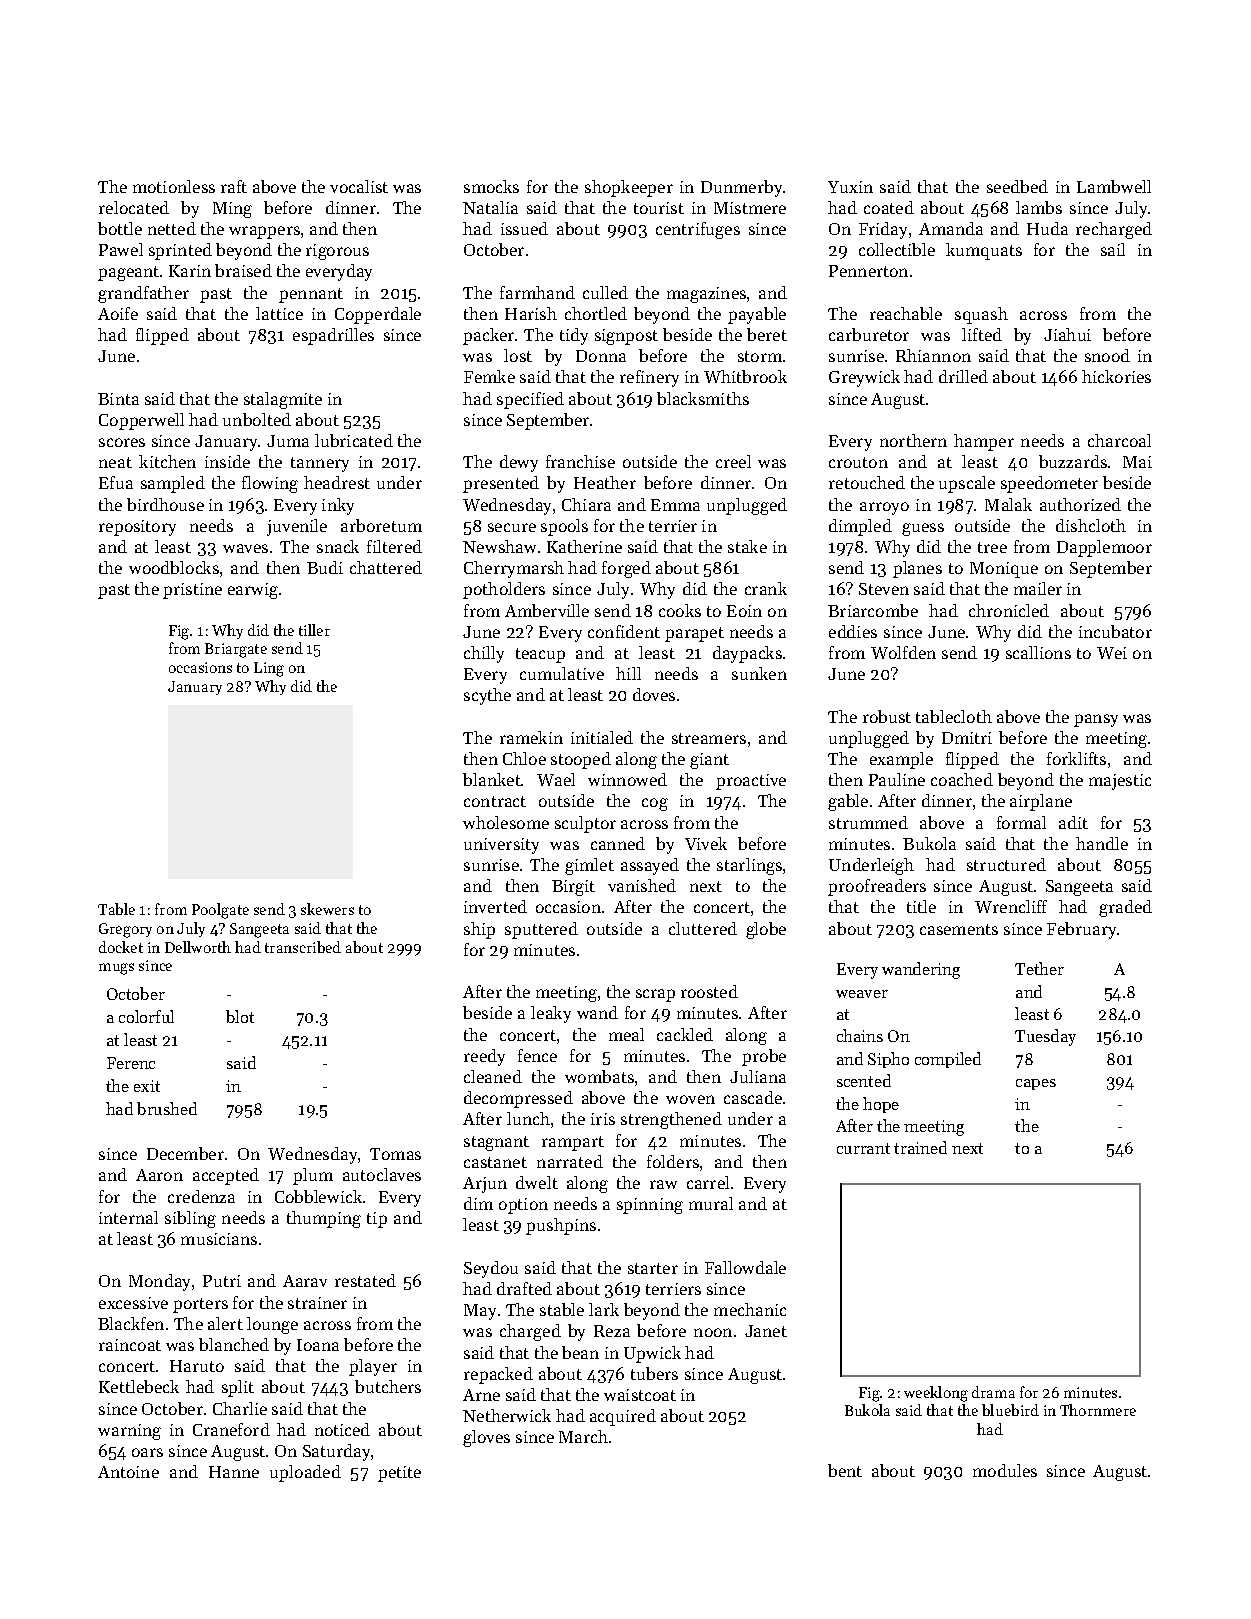 The width and height of the screenshot is (1251, 1619). Describe the element at coordinates (1115, 631) in the screenshot. I see `incubator` at that location.
